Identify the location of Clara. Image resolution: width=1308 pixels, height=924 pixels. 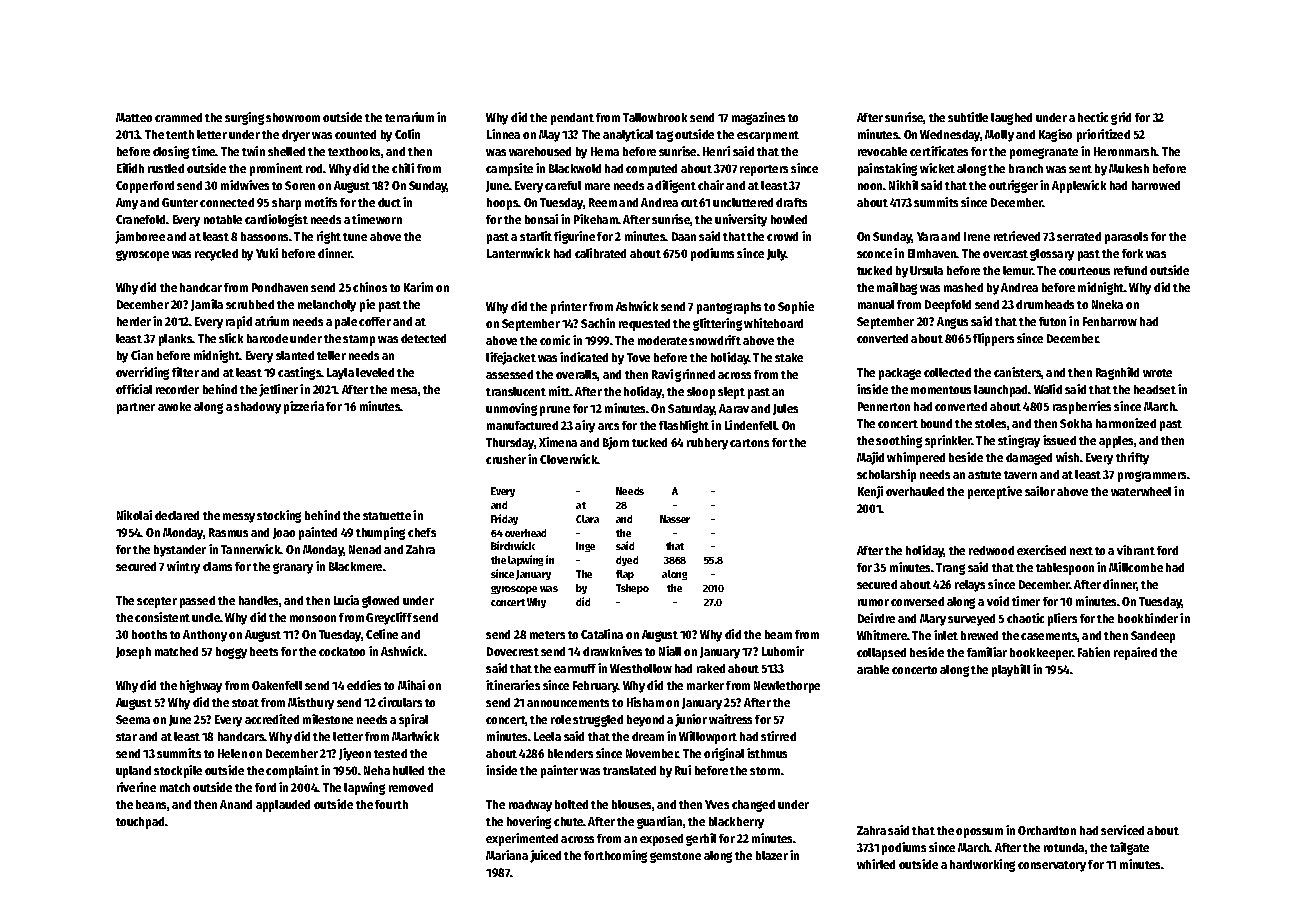
(587, 519).
